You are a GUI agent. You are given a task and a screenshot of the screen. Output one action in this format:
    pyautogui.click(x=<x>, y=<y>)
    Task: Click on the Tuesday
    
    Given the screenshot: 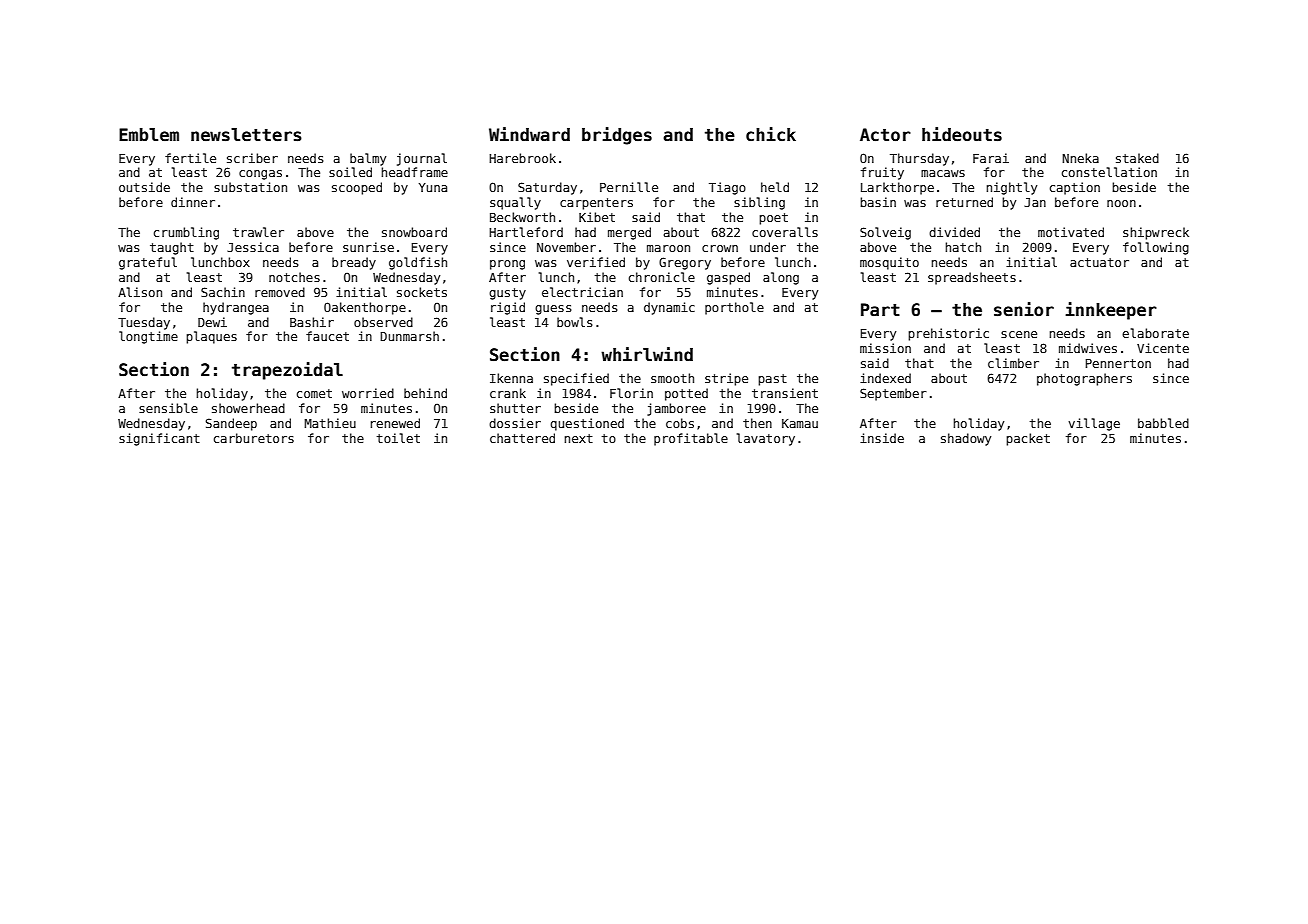 What is the action you would take?
    pyautogui.click(x=144, y=323)
